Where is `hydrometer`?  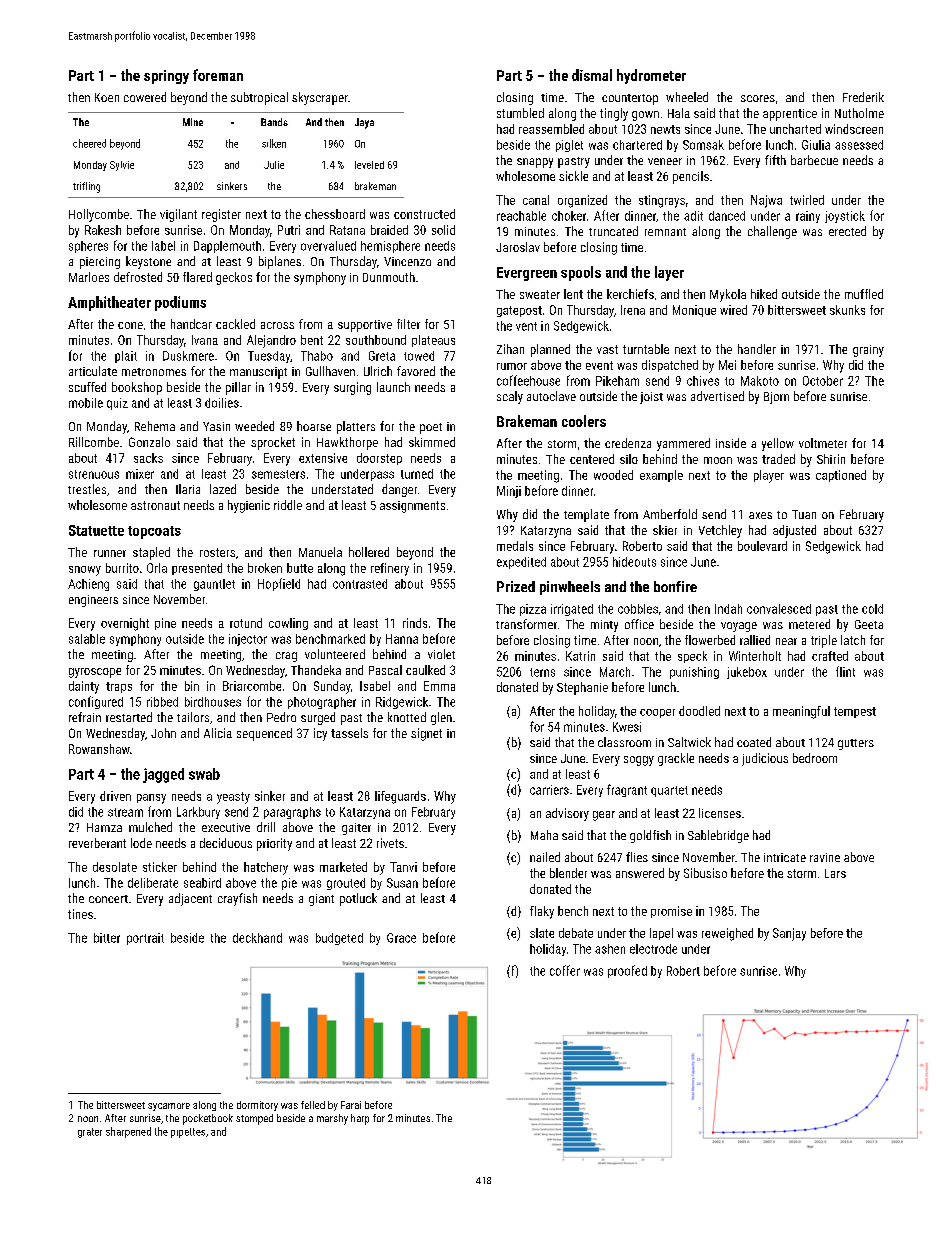 hydrometer is located at coordinates (651, 76).
